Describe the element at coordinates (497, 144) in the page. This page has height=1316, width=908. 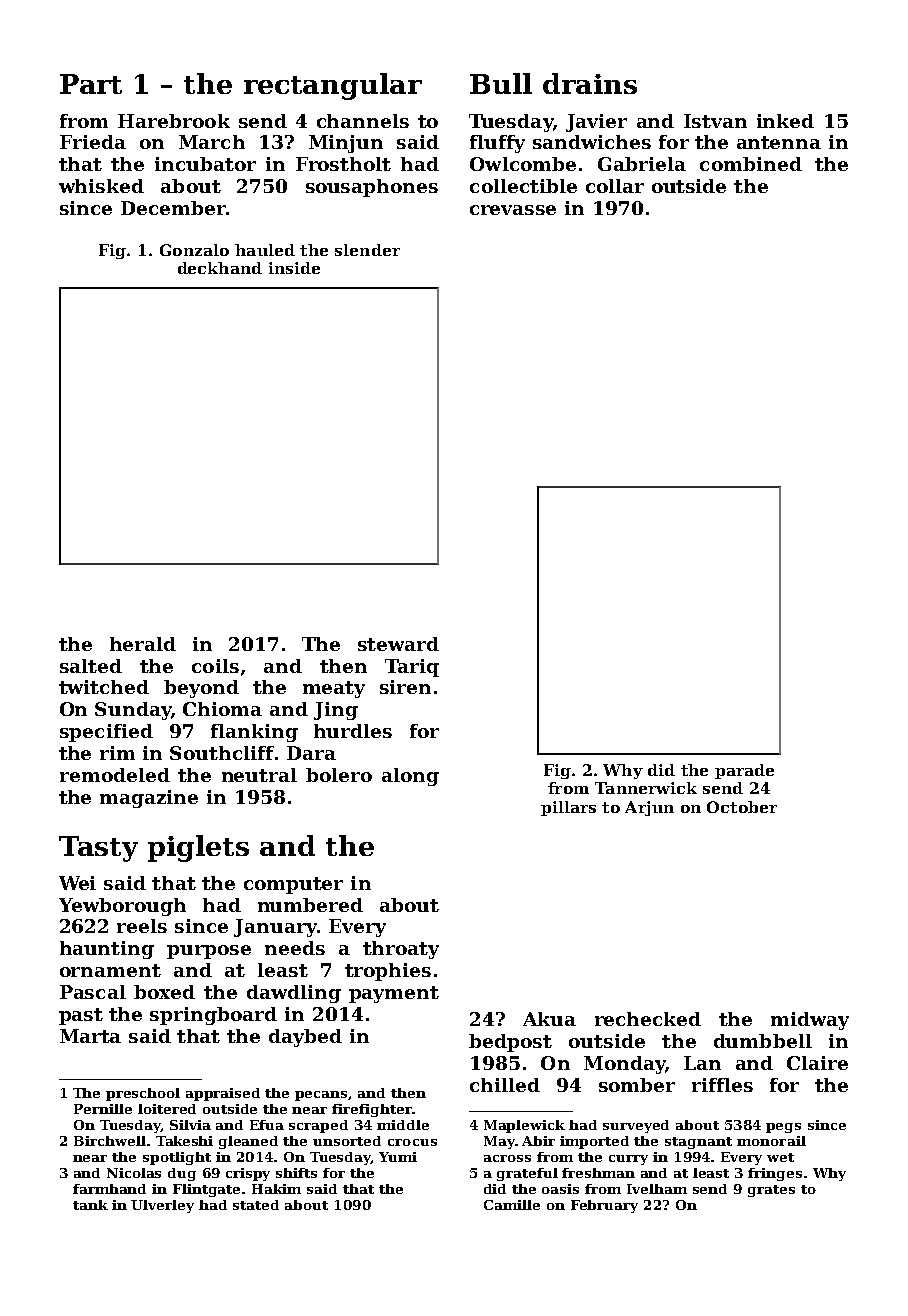
I see `fluffy` at that location.
